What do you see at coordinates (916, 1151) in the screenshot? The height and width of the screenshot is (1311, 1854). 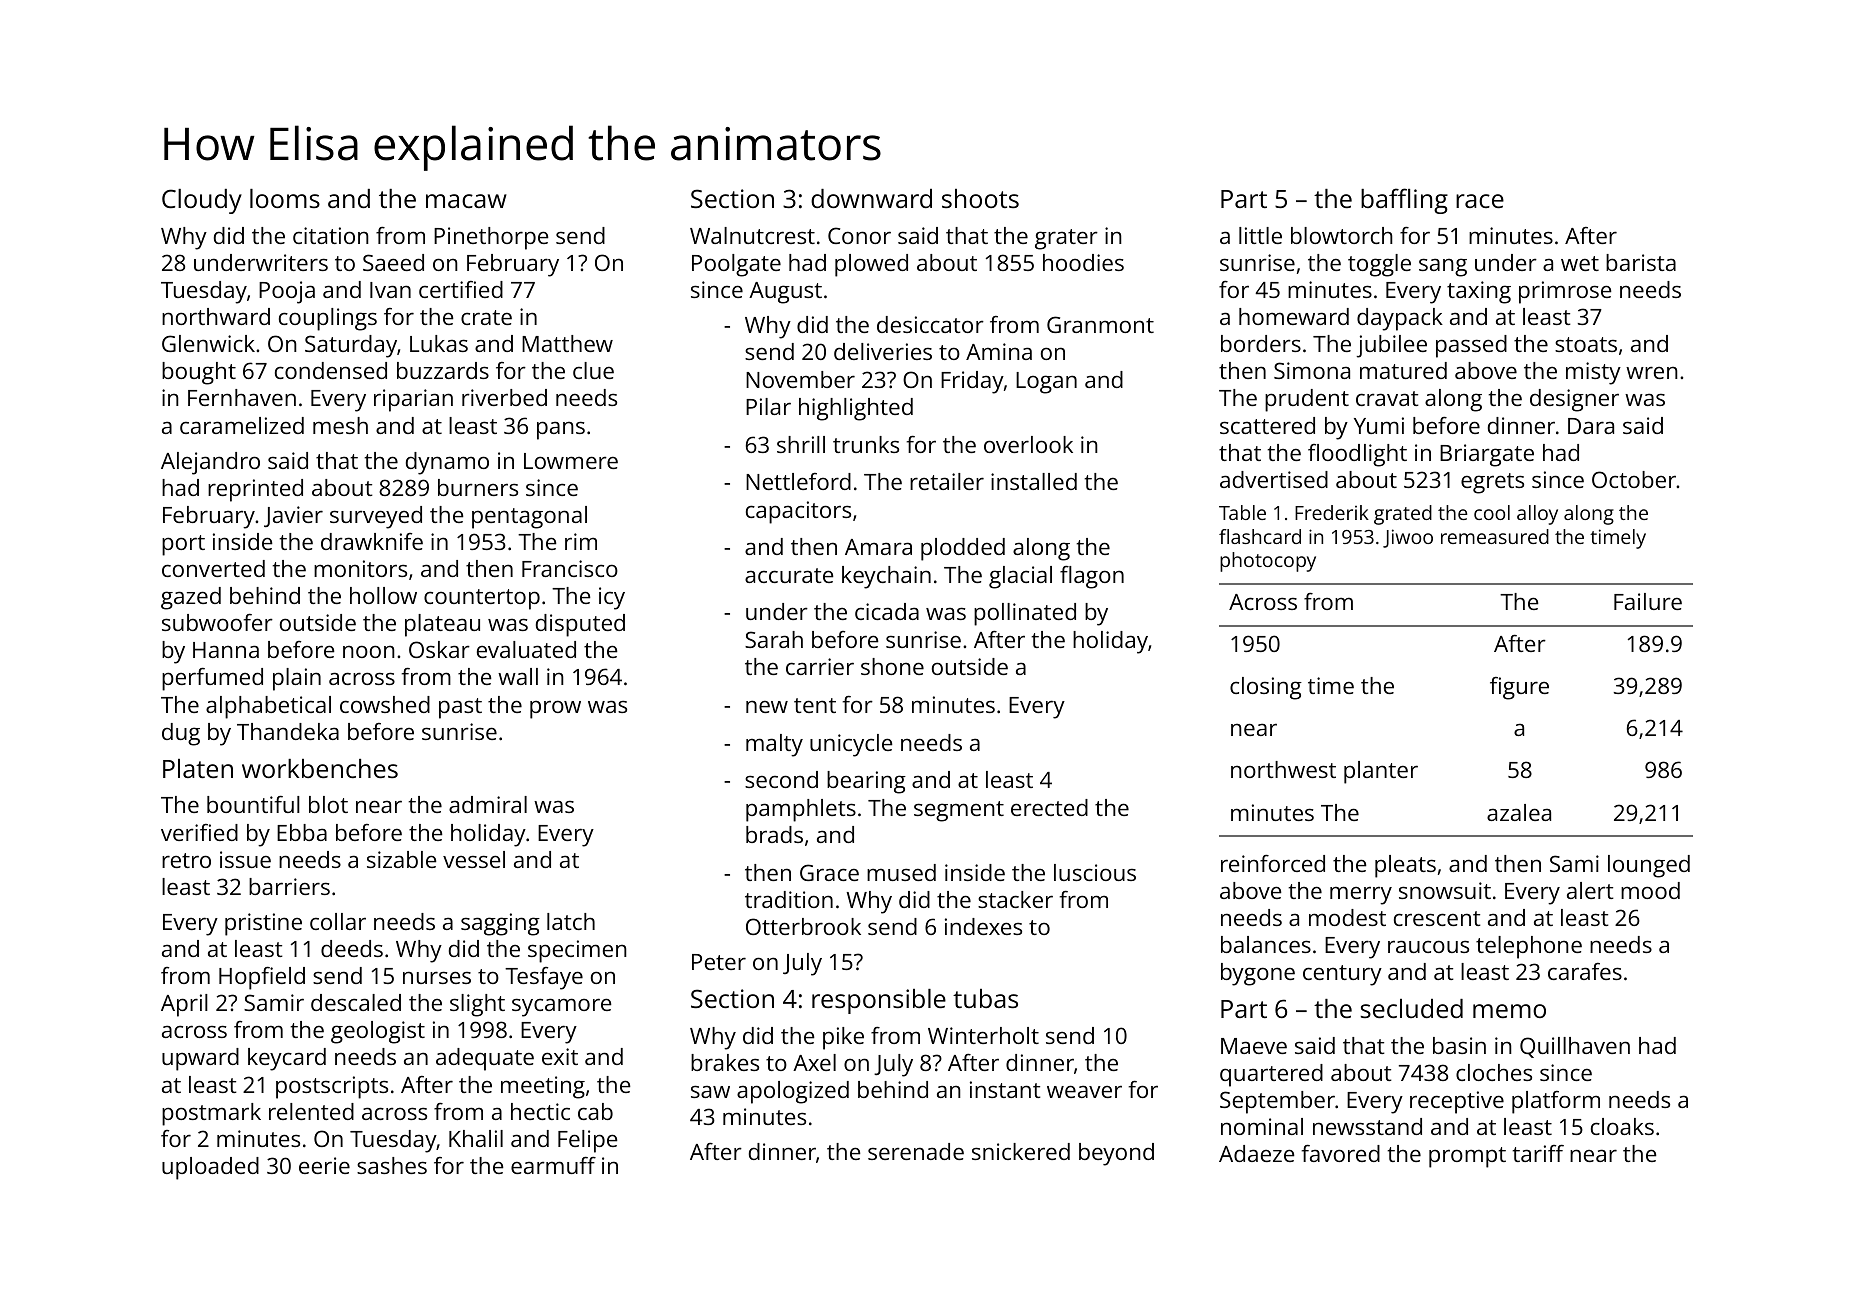 I see `serenade` at bounding box center [916, 1151].
